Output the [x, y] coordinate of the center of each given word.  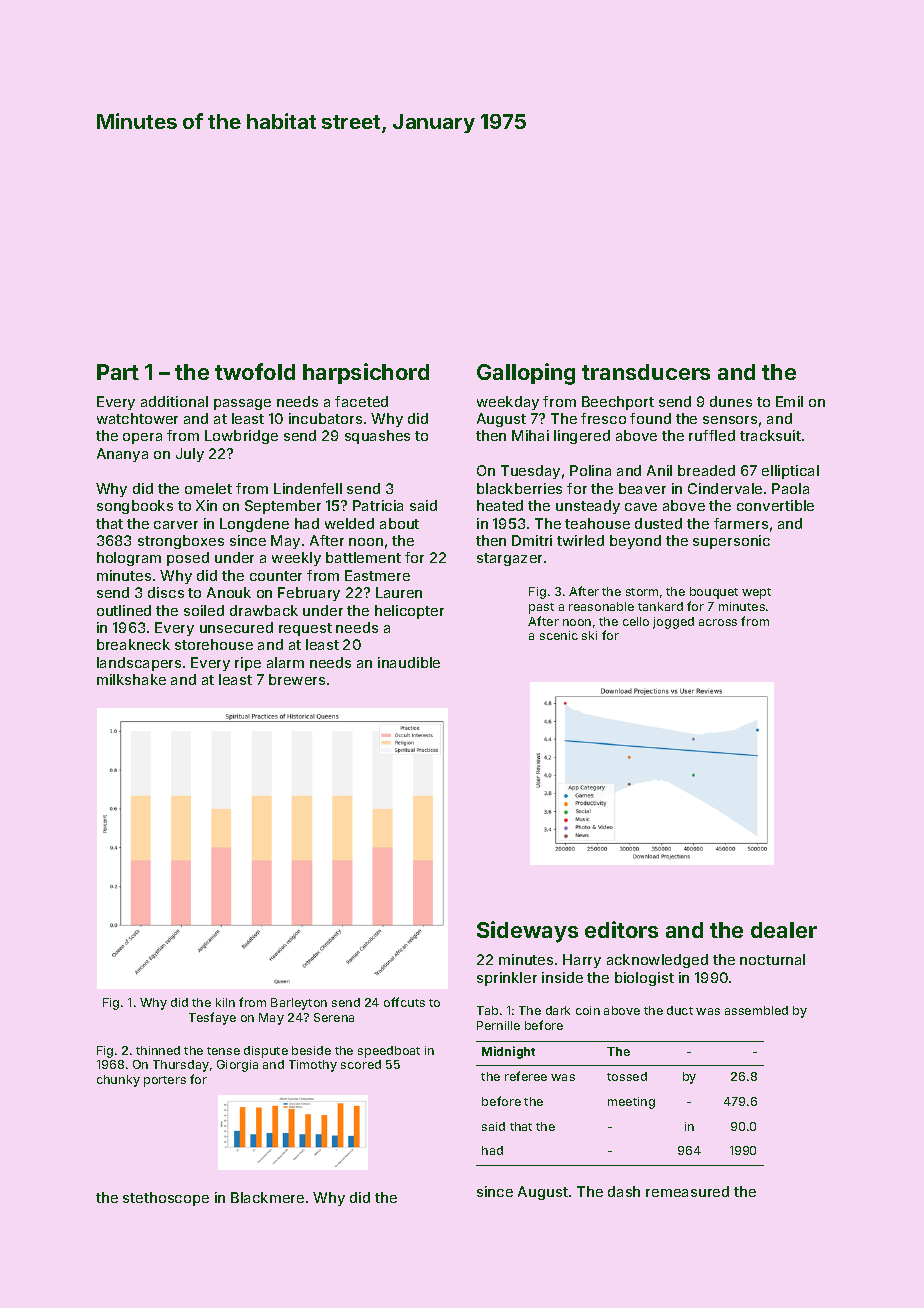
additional [174, 401]
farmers [741, 523]
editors [621, 929]
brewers [297, 679]
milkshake [131, 679]
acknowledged [657, 961]
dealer [784, 930]
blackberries [519, 488]
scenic [559, 635]
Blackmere [267, 1197]
